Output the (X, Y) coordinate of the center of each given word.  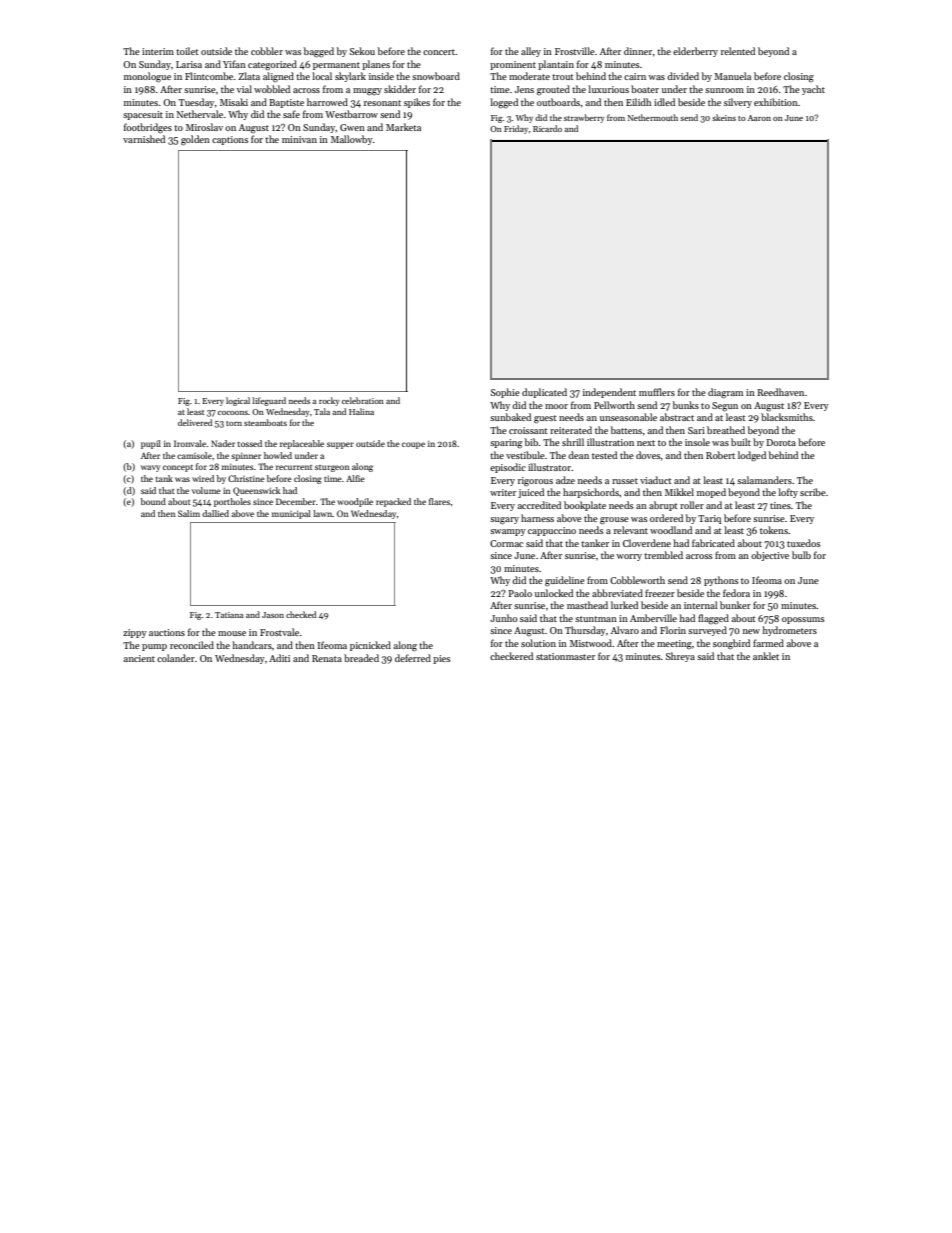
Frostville (575, 51)
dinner (638, 51)
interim (158, 51)
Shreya (680, 657)
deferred (413, 658)
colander (176, 658)
